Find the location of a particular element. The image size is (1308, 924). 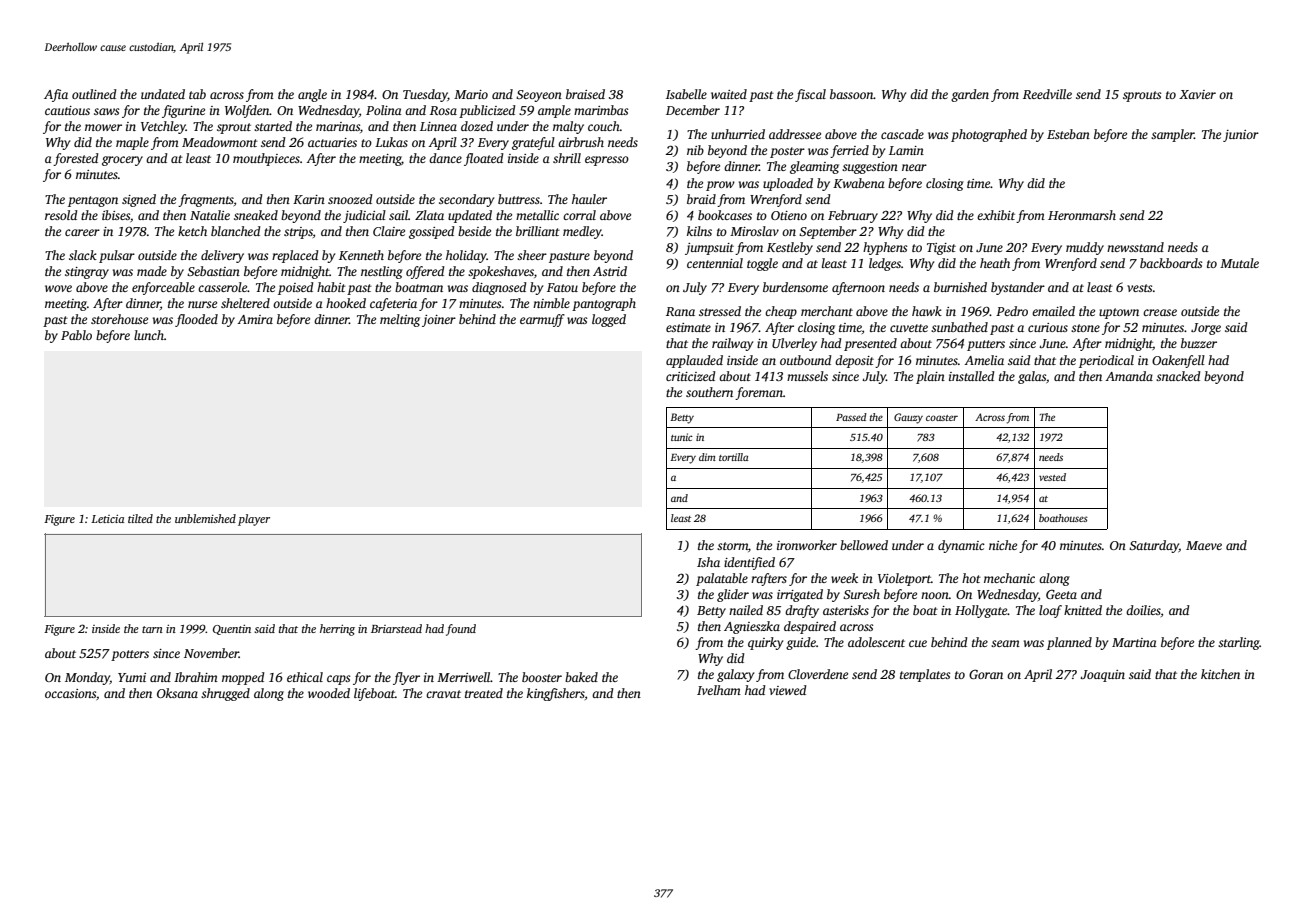

Afia is located at coordinates (56, 95).
